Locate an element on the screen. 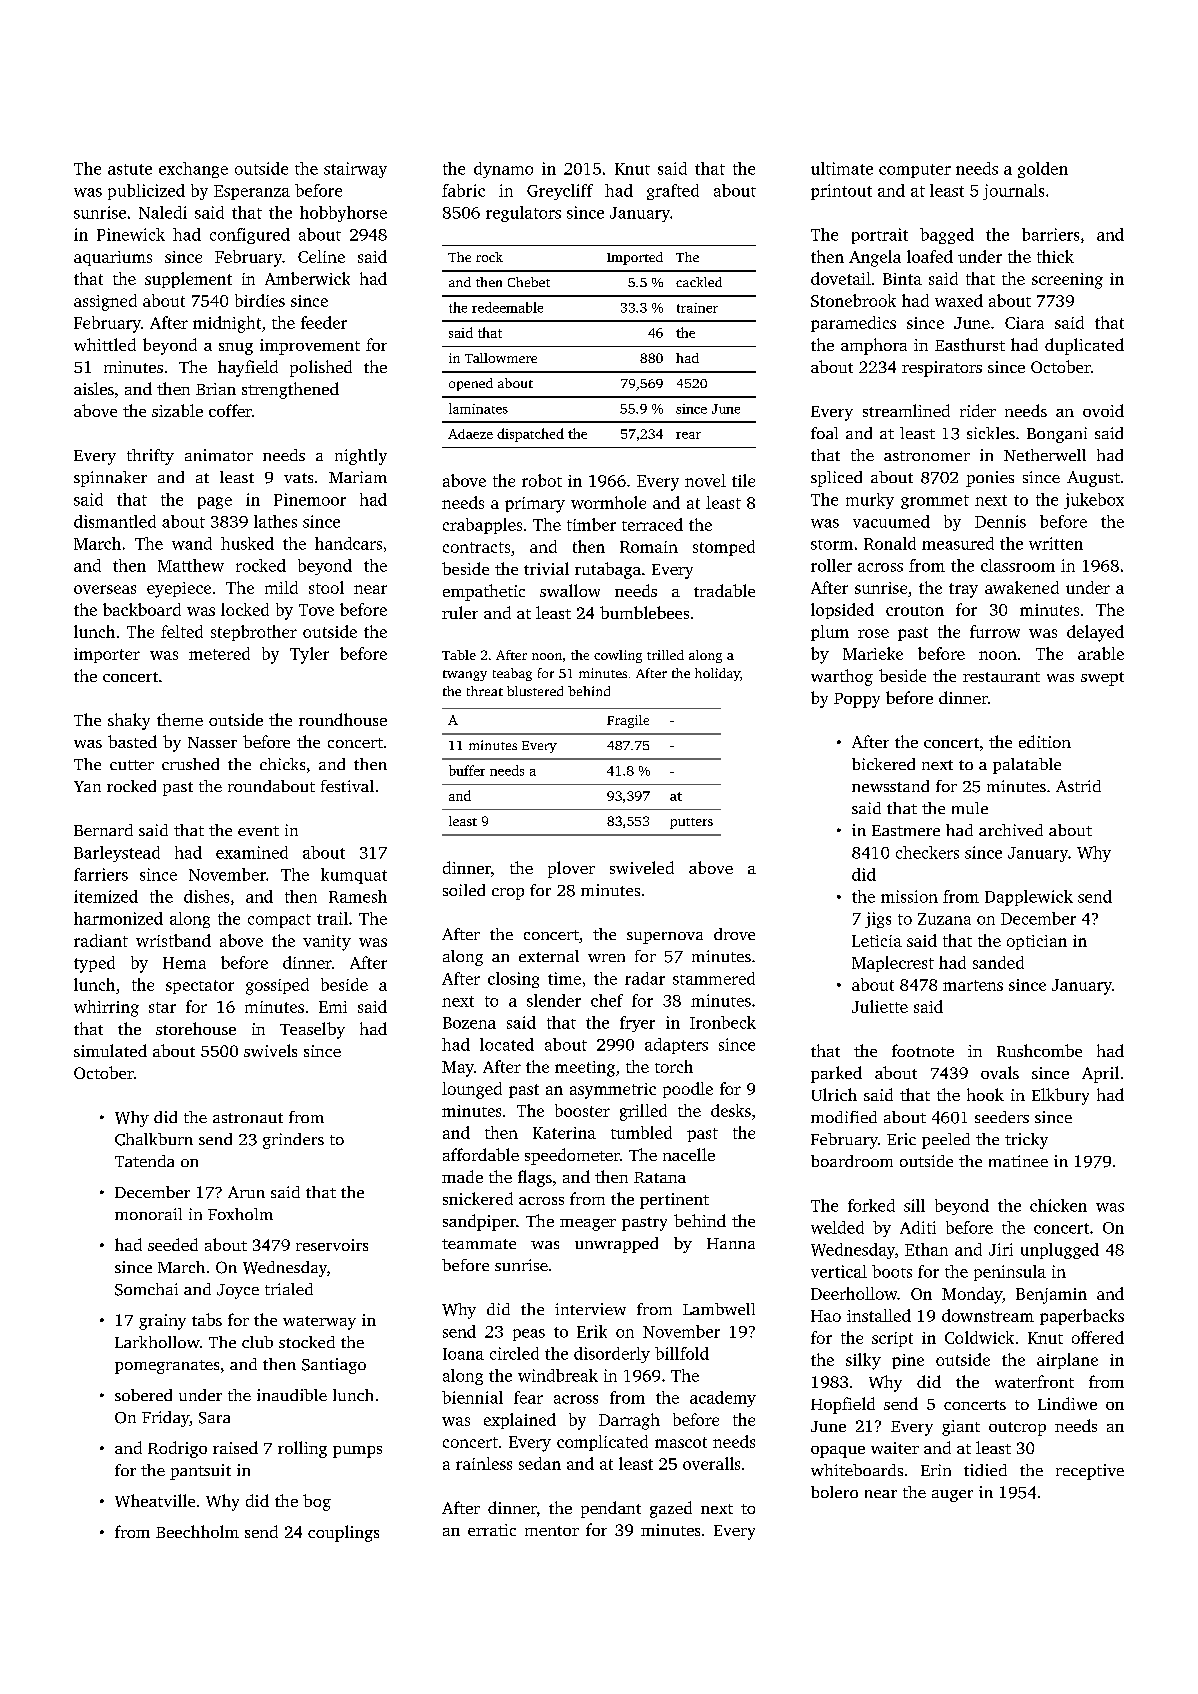 This screenshot has height=1694, width=1198. waterfront is located at coordinates (1034, 1381).
